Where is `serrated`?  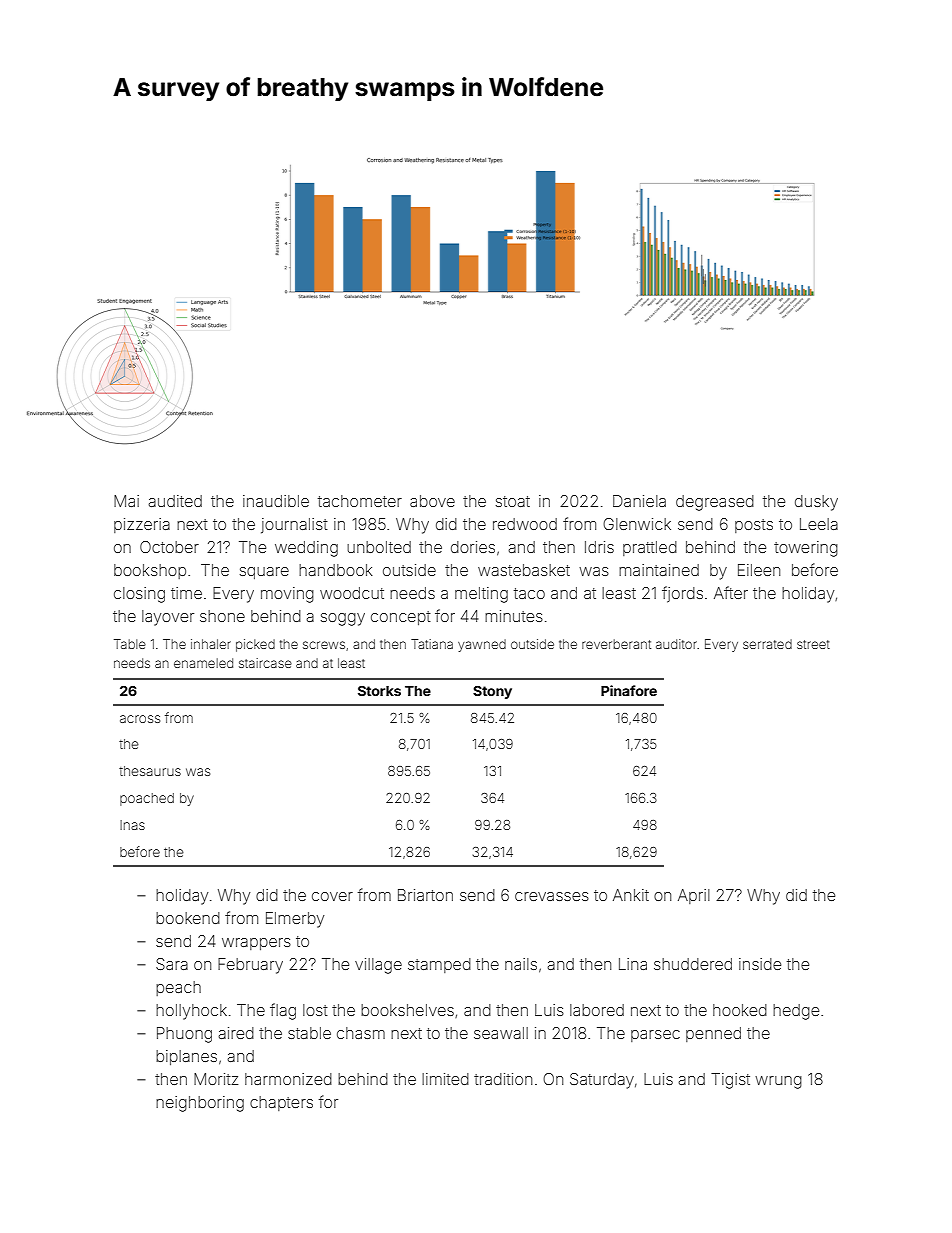 serrated is located at coordinates (767, 644).
